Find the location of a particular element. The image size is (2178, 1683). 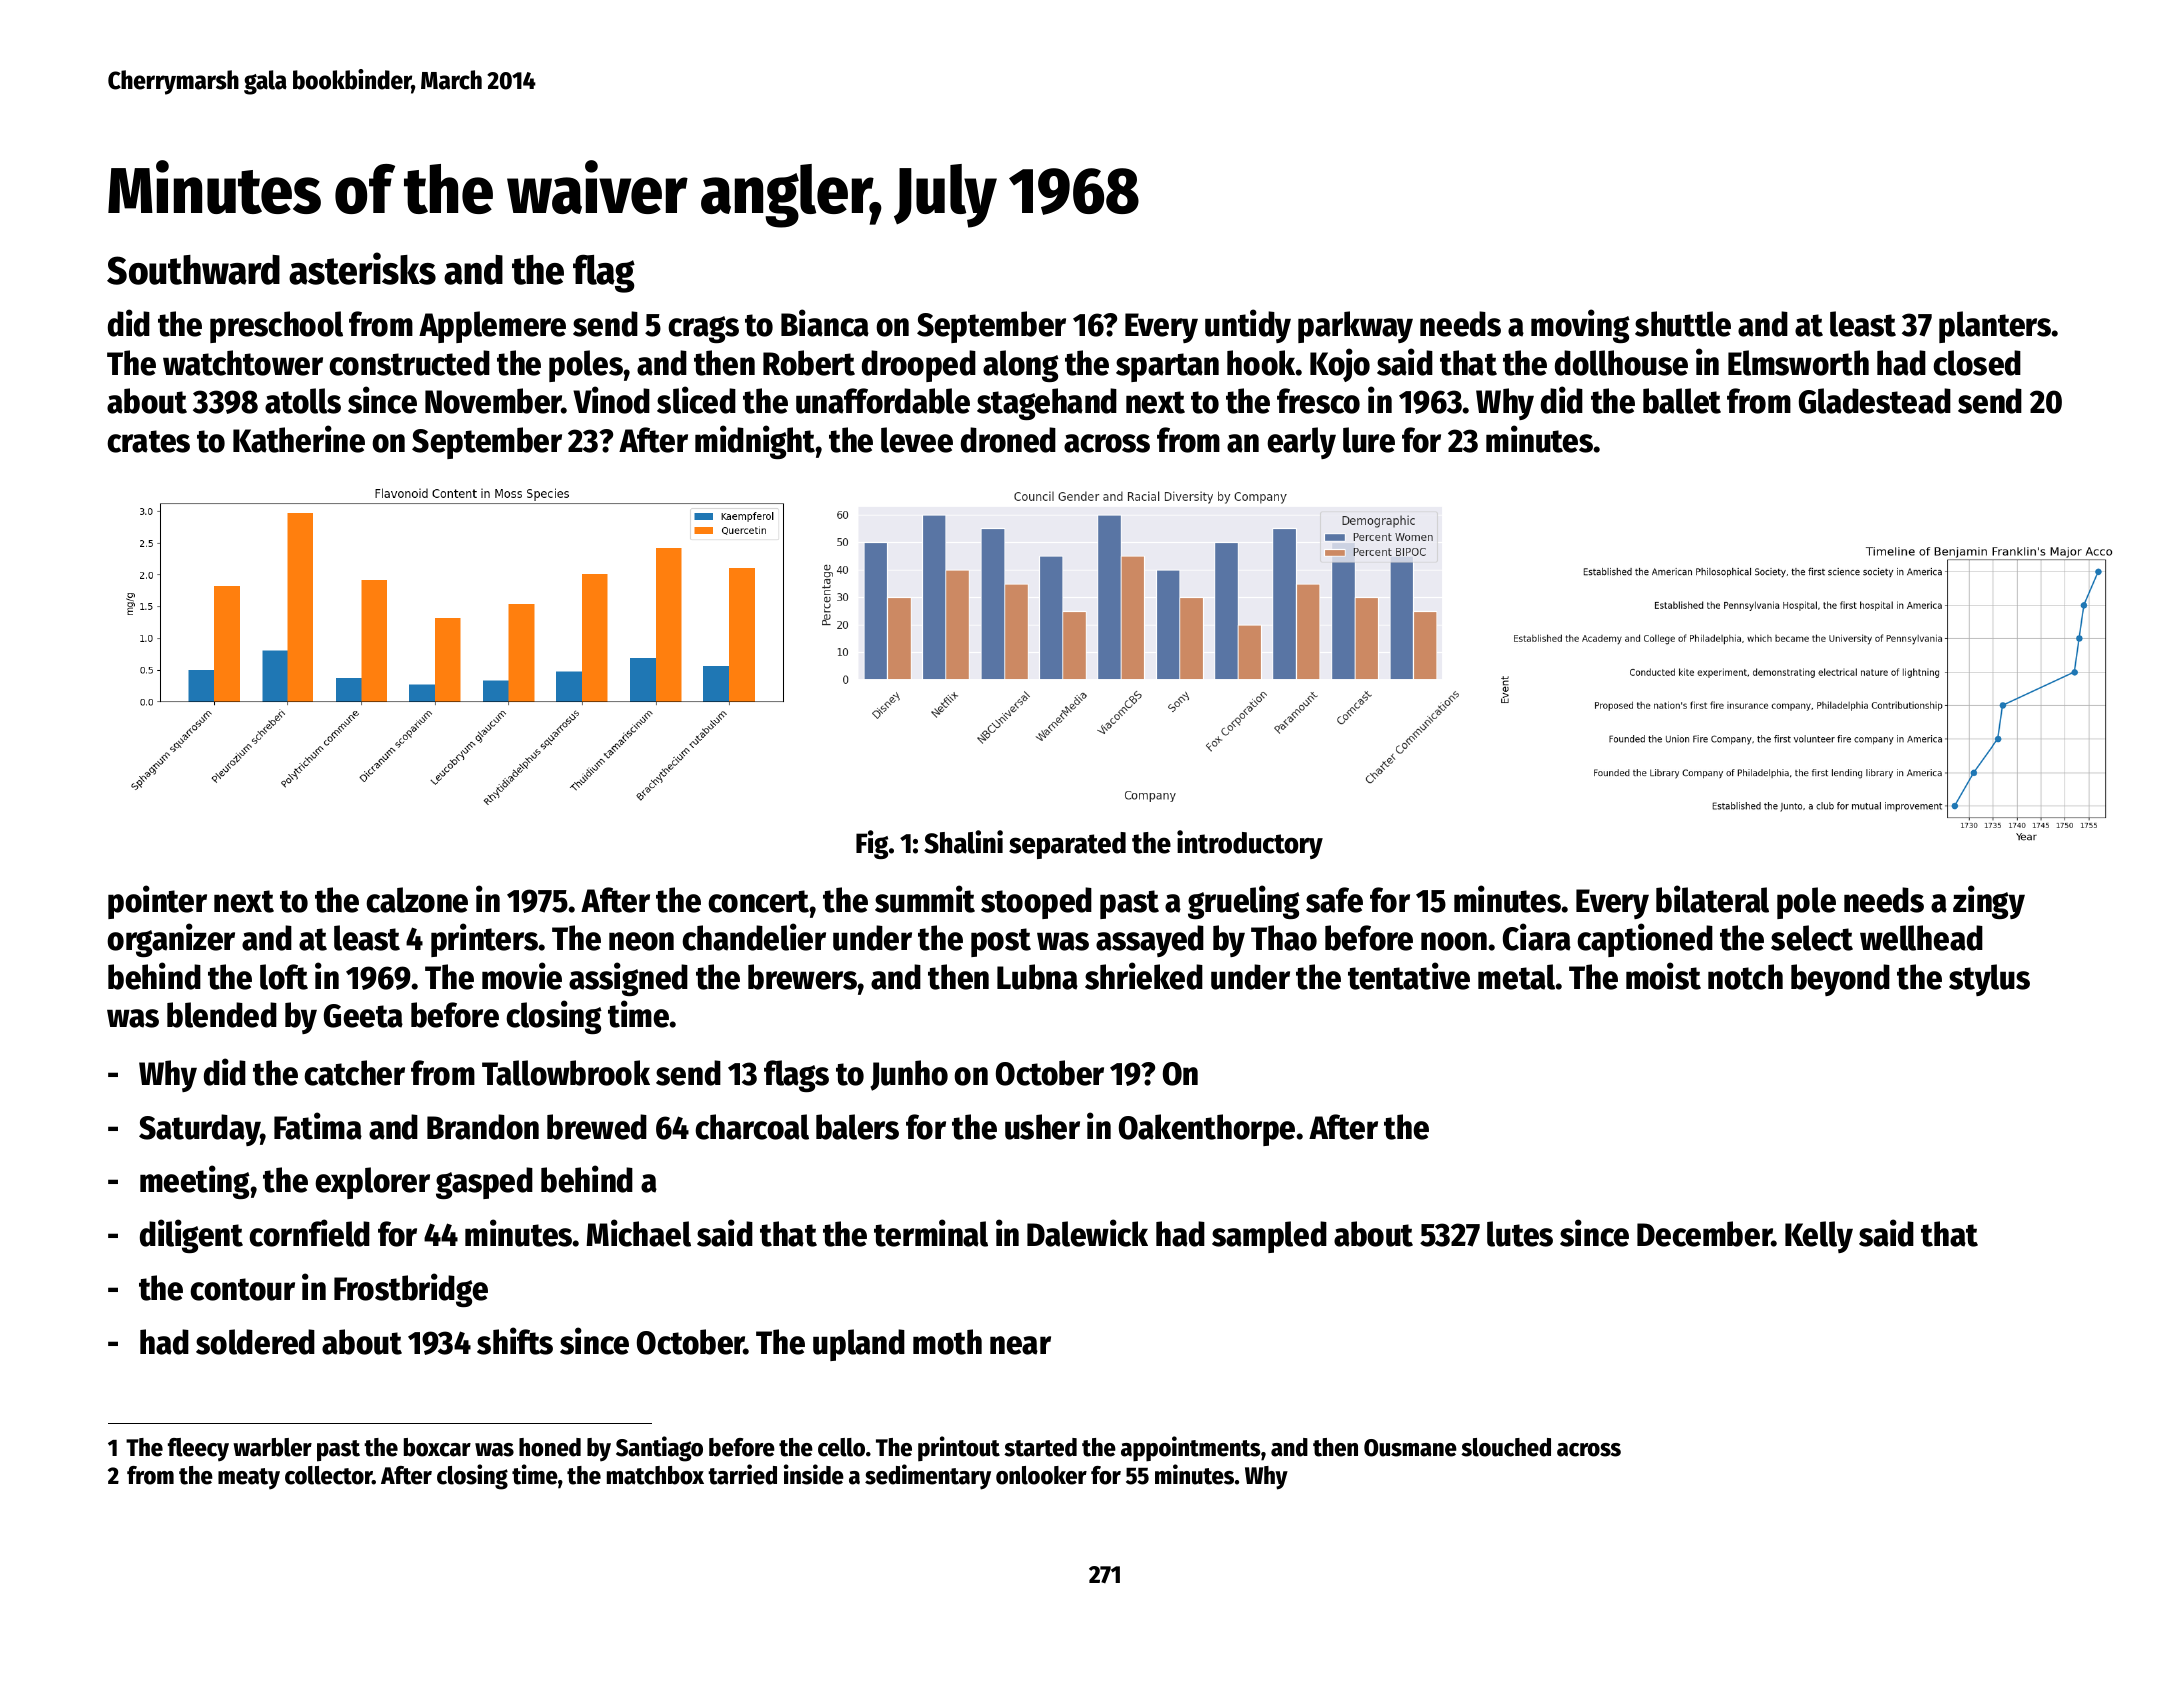

droned is located at coordinates (1008, 440).
